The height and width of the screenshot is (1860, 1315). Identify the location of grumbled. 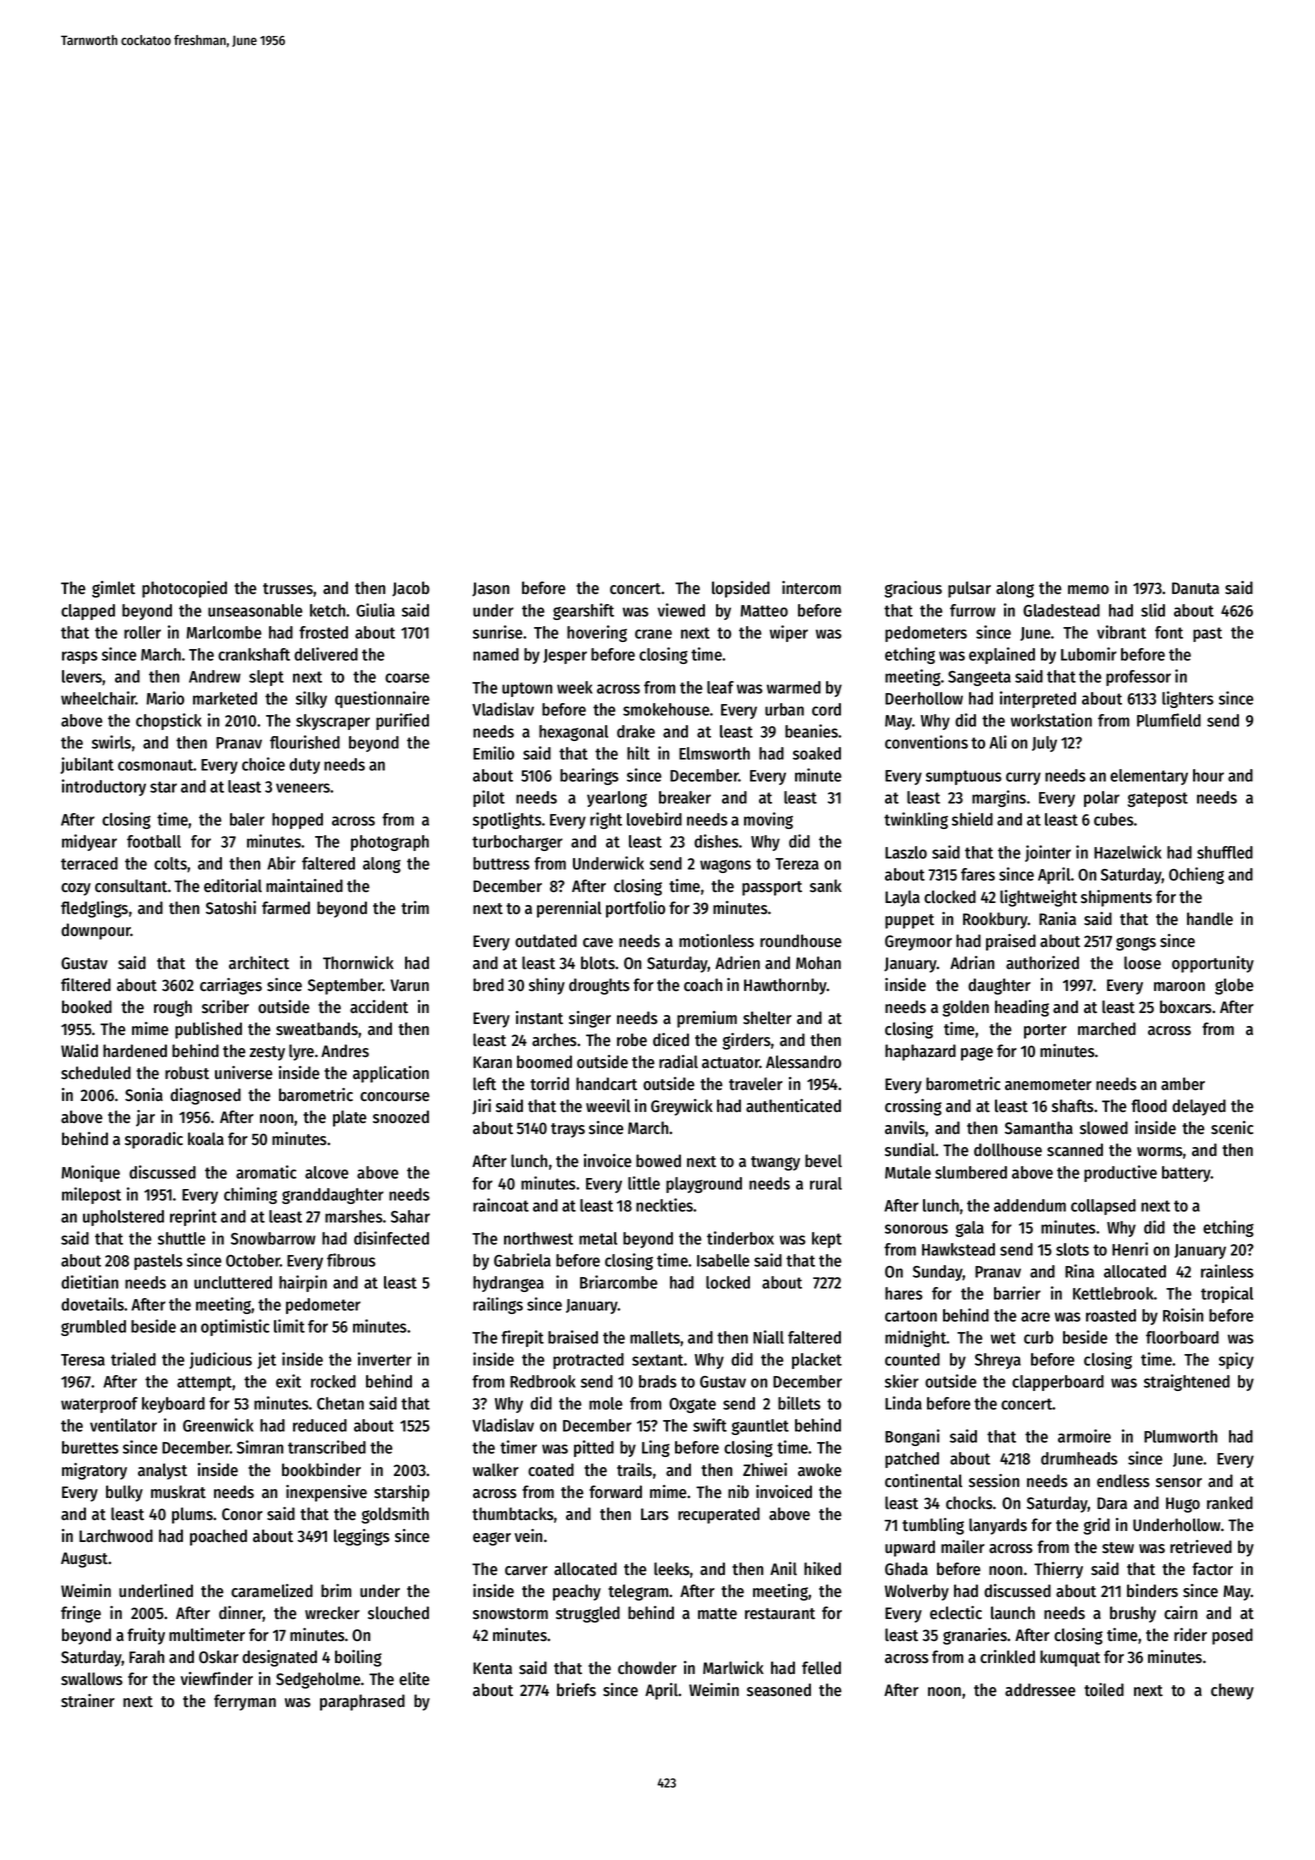
(93, 1328).
